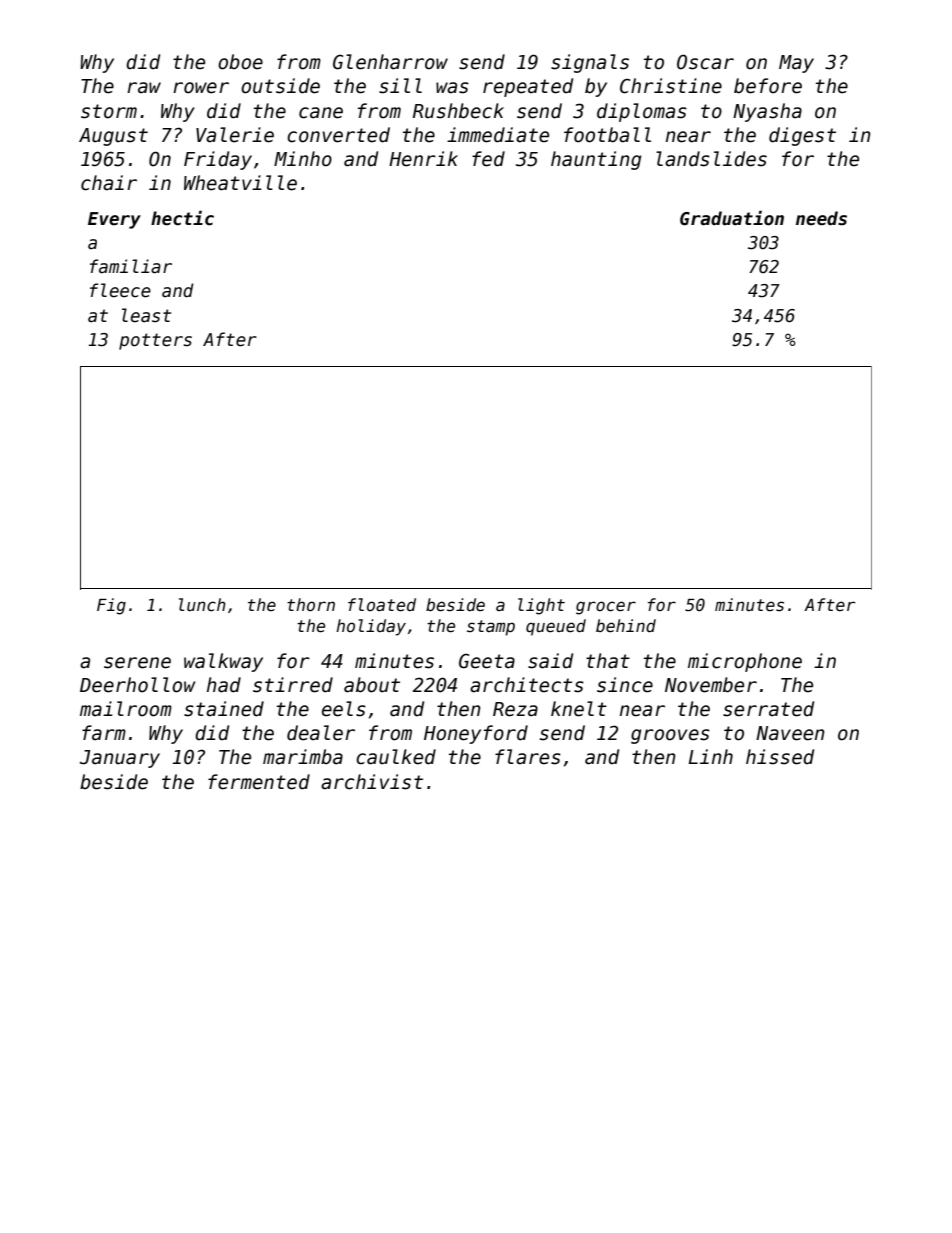 The width and height of the screenshot is (952, 1233). What do you see at coordinates (626, 626) in the screenshot?
I see `behind` at bounding box center [626, 626].
